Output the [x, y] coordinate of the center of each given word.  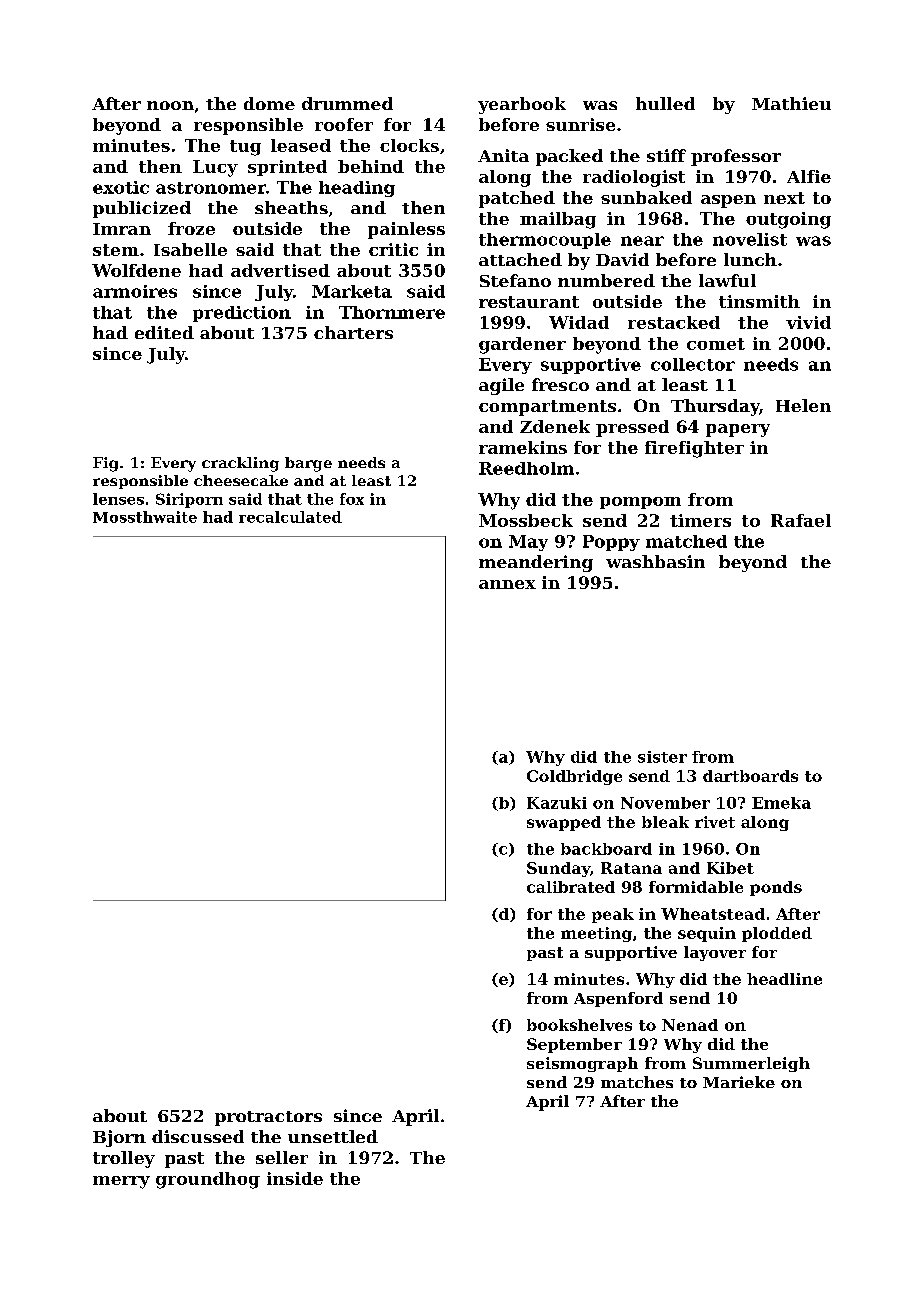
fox [352, 499]
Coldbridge [574, 777]
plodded [777, 934]
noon [170, 105]
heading [357, 189]
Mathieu [791, 103]
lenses [118, 499]
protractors [268, 1118]
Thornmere [392, 312]
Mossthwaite [145, 517]
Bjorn [119, 1138]
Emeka [781, 803]
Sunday [558, 869]
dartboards [750, 776]
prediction [242, 314]
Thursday [715, 407]
